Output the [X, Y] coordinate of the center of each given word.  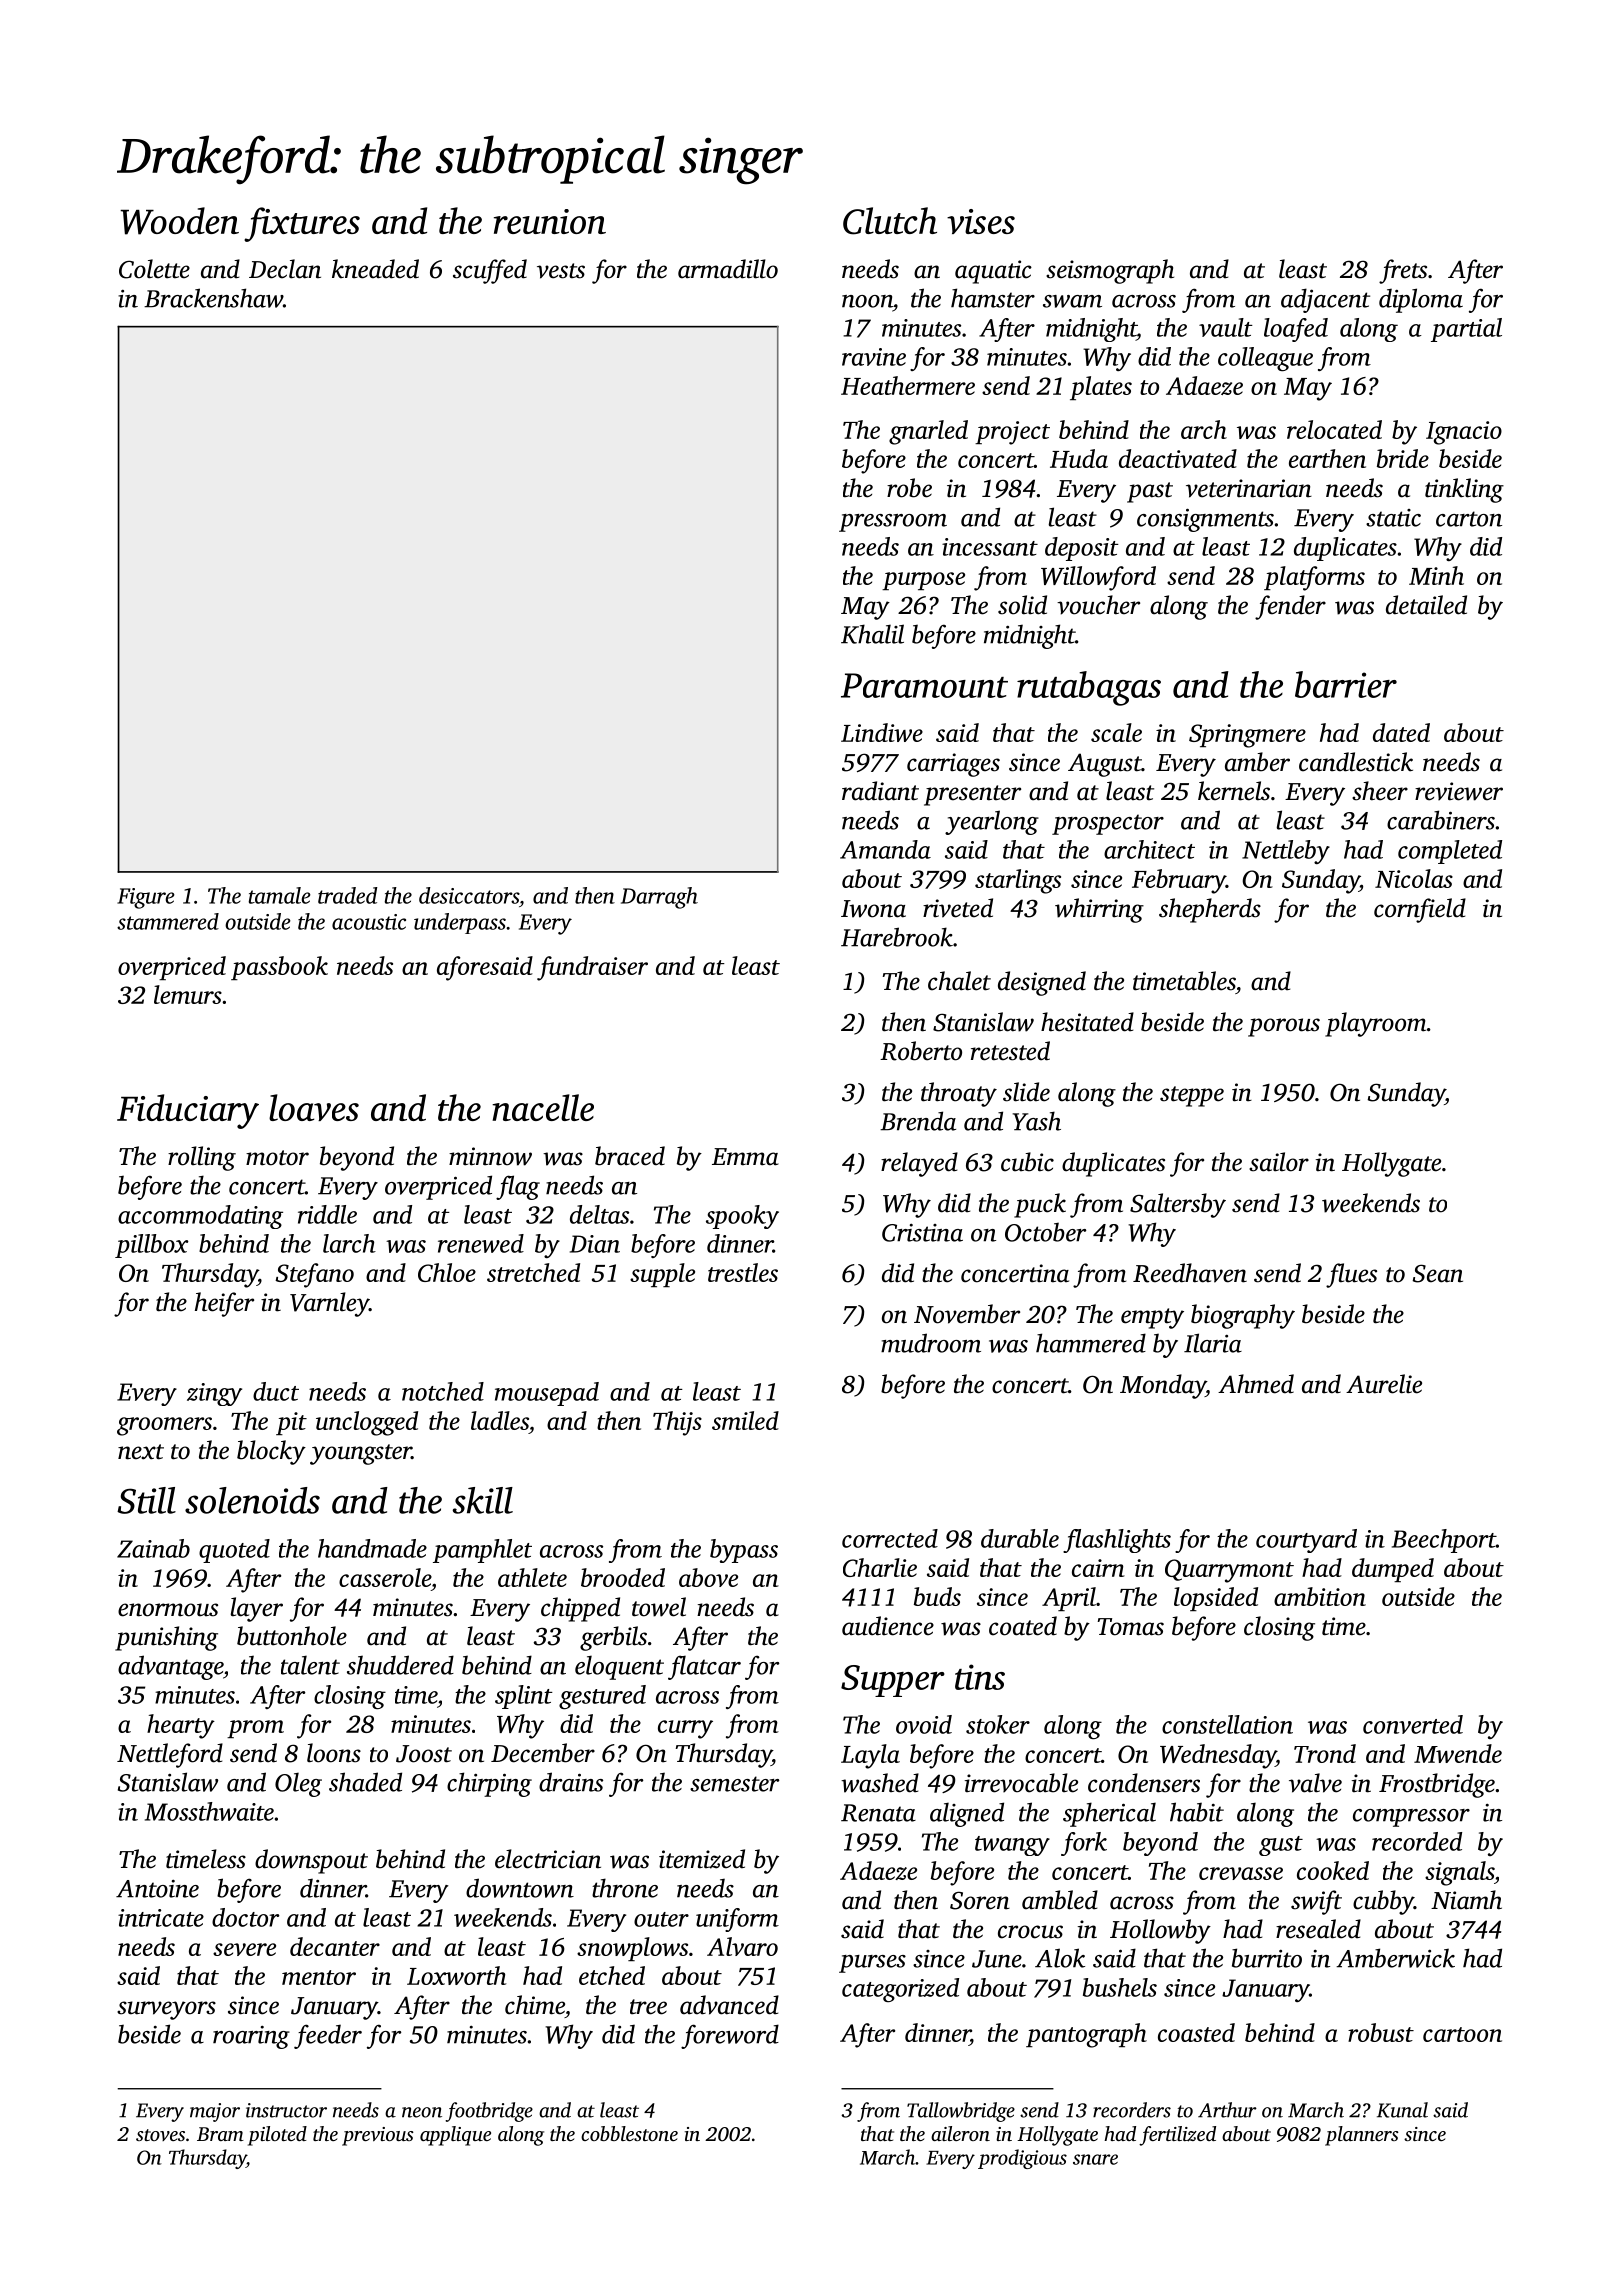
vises [981, 221]
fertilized [1177, 2136]
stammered [168, 921]
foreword [730, 2036]
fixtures [302, 224]
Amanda [885, 849]
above [708, 1577]
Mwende [1458, 1753]
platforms [1314, 578]
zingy [214, 1394]
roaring [251, 2037]
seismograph [1110, 271]
